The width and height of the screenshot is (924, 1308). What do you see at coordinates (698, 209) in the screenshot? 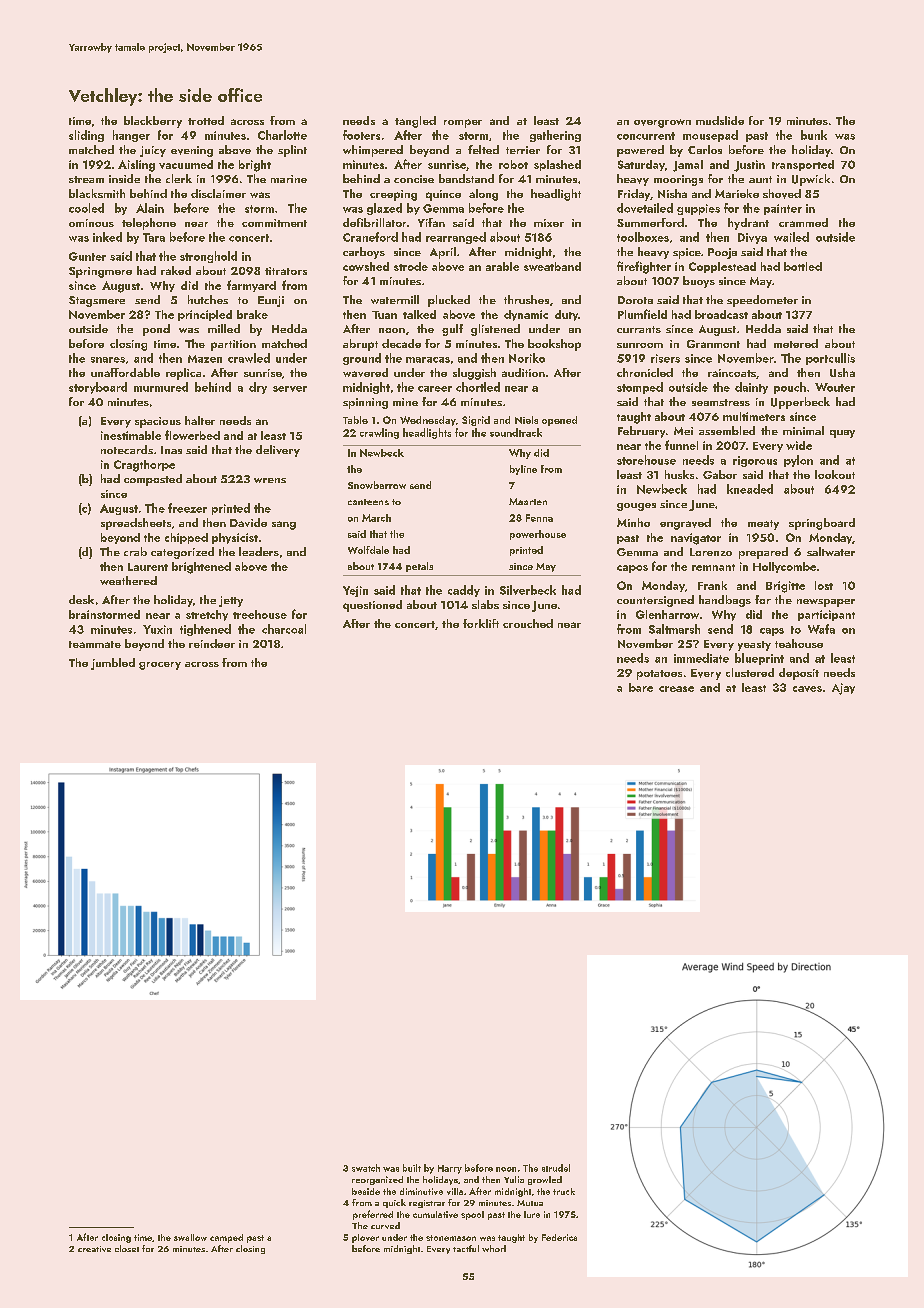
I see `guppies` at bounding box center [698, 209].
